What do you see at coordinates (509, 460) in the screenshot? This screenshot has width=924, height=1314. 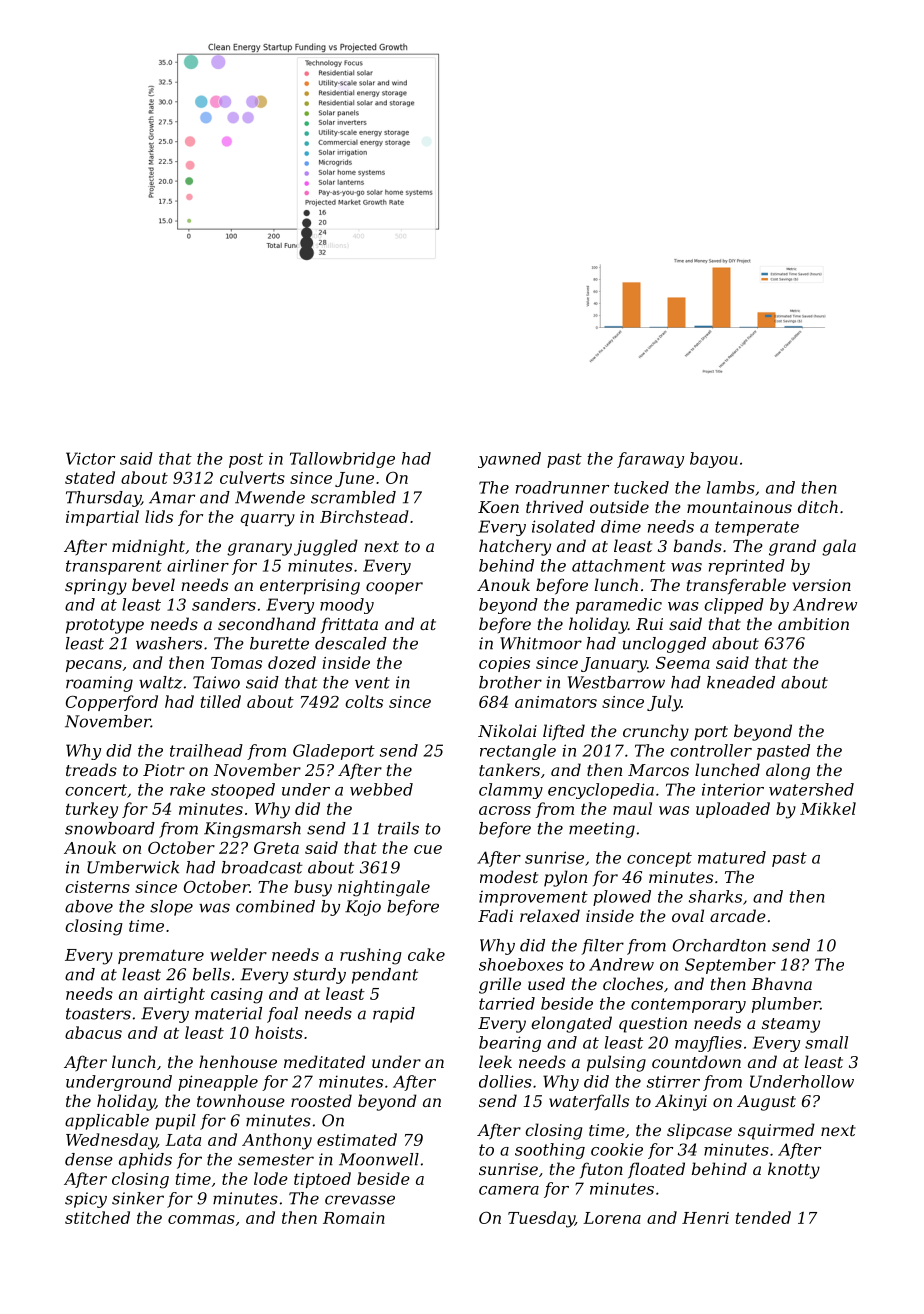 I see `yawned` at bounding box center [509, 460].
